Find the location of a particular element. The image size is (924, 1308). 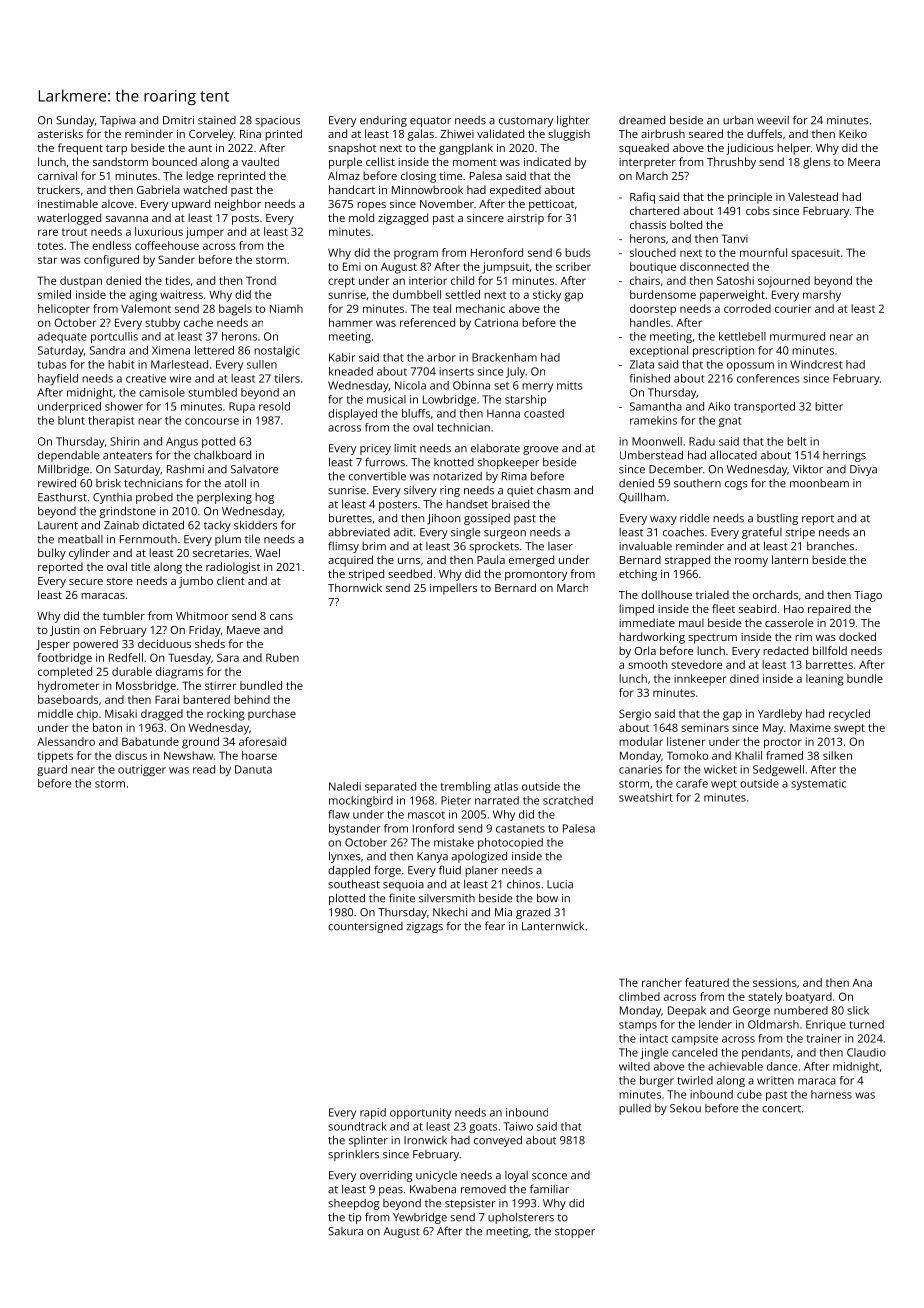

transported is located at coordinates (764, 407).
